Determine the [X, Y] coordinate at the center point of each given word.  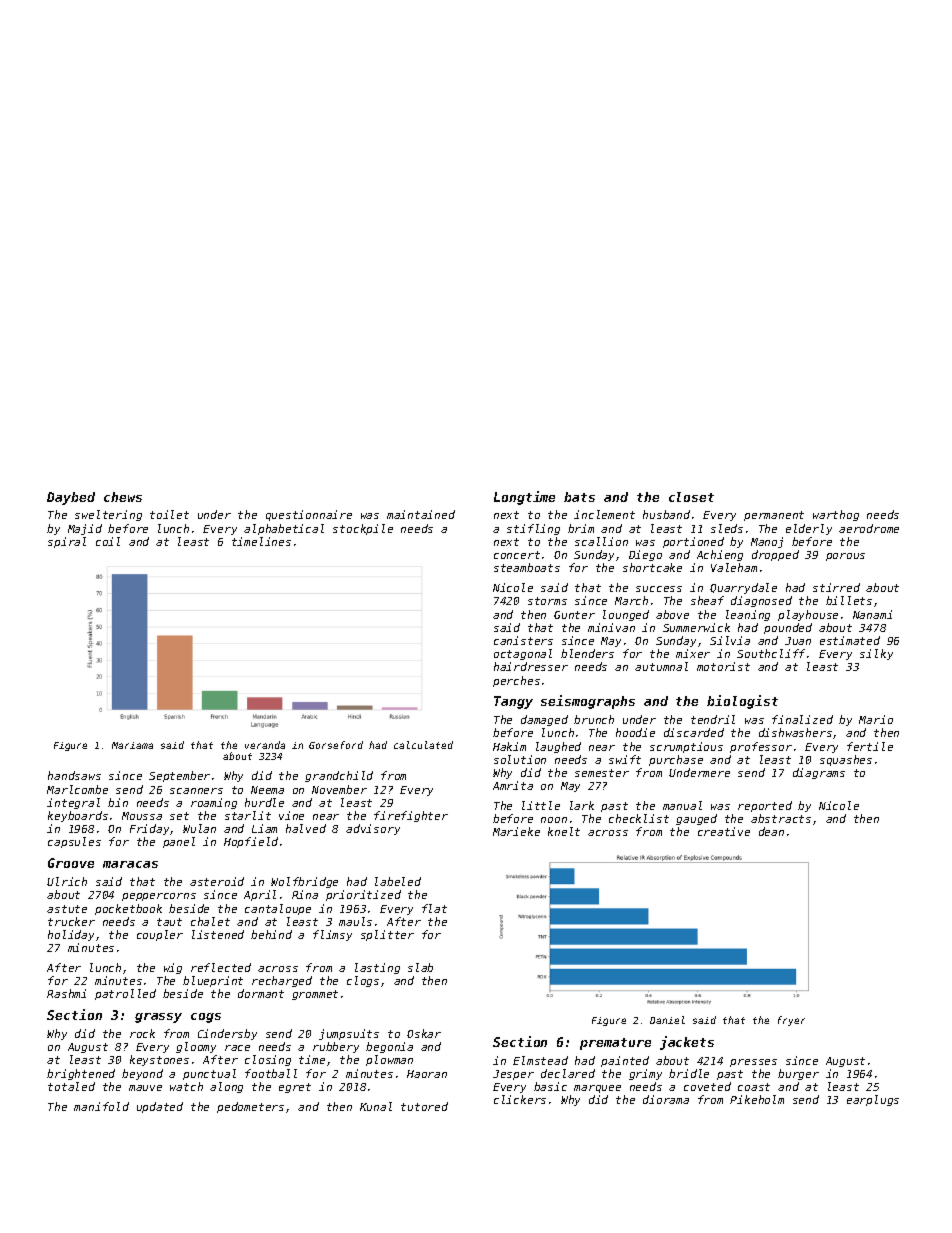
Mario [876, 719]
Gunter [574, 615]
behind [271, 934]
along [226, 1087]
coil [108, 541]
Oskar [424, 1033]
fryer [791, 1021]
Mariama [132, 745]
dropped [775, 555]
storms [547, 601]
